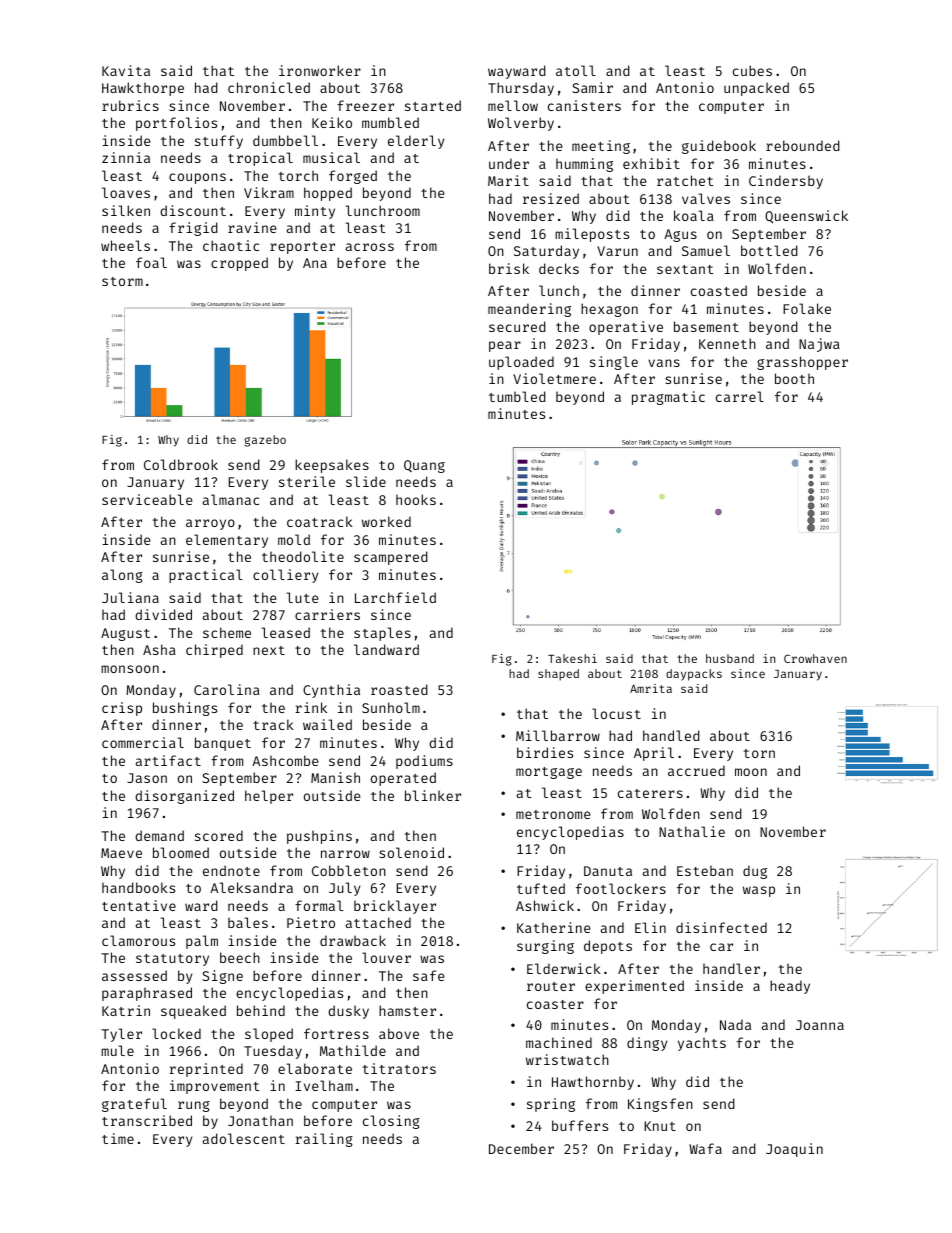 The height and width of the page is (1233, 952). What do you see at coordinates (576, 70) in the page?
I see `atoll` at bounding box center [576, 70].
